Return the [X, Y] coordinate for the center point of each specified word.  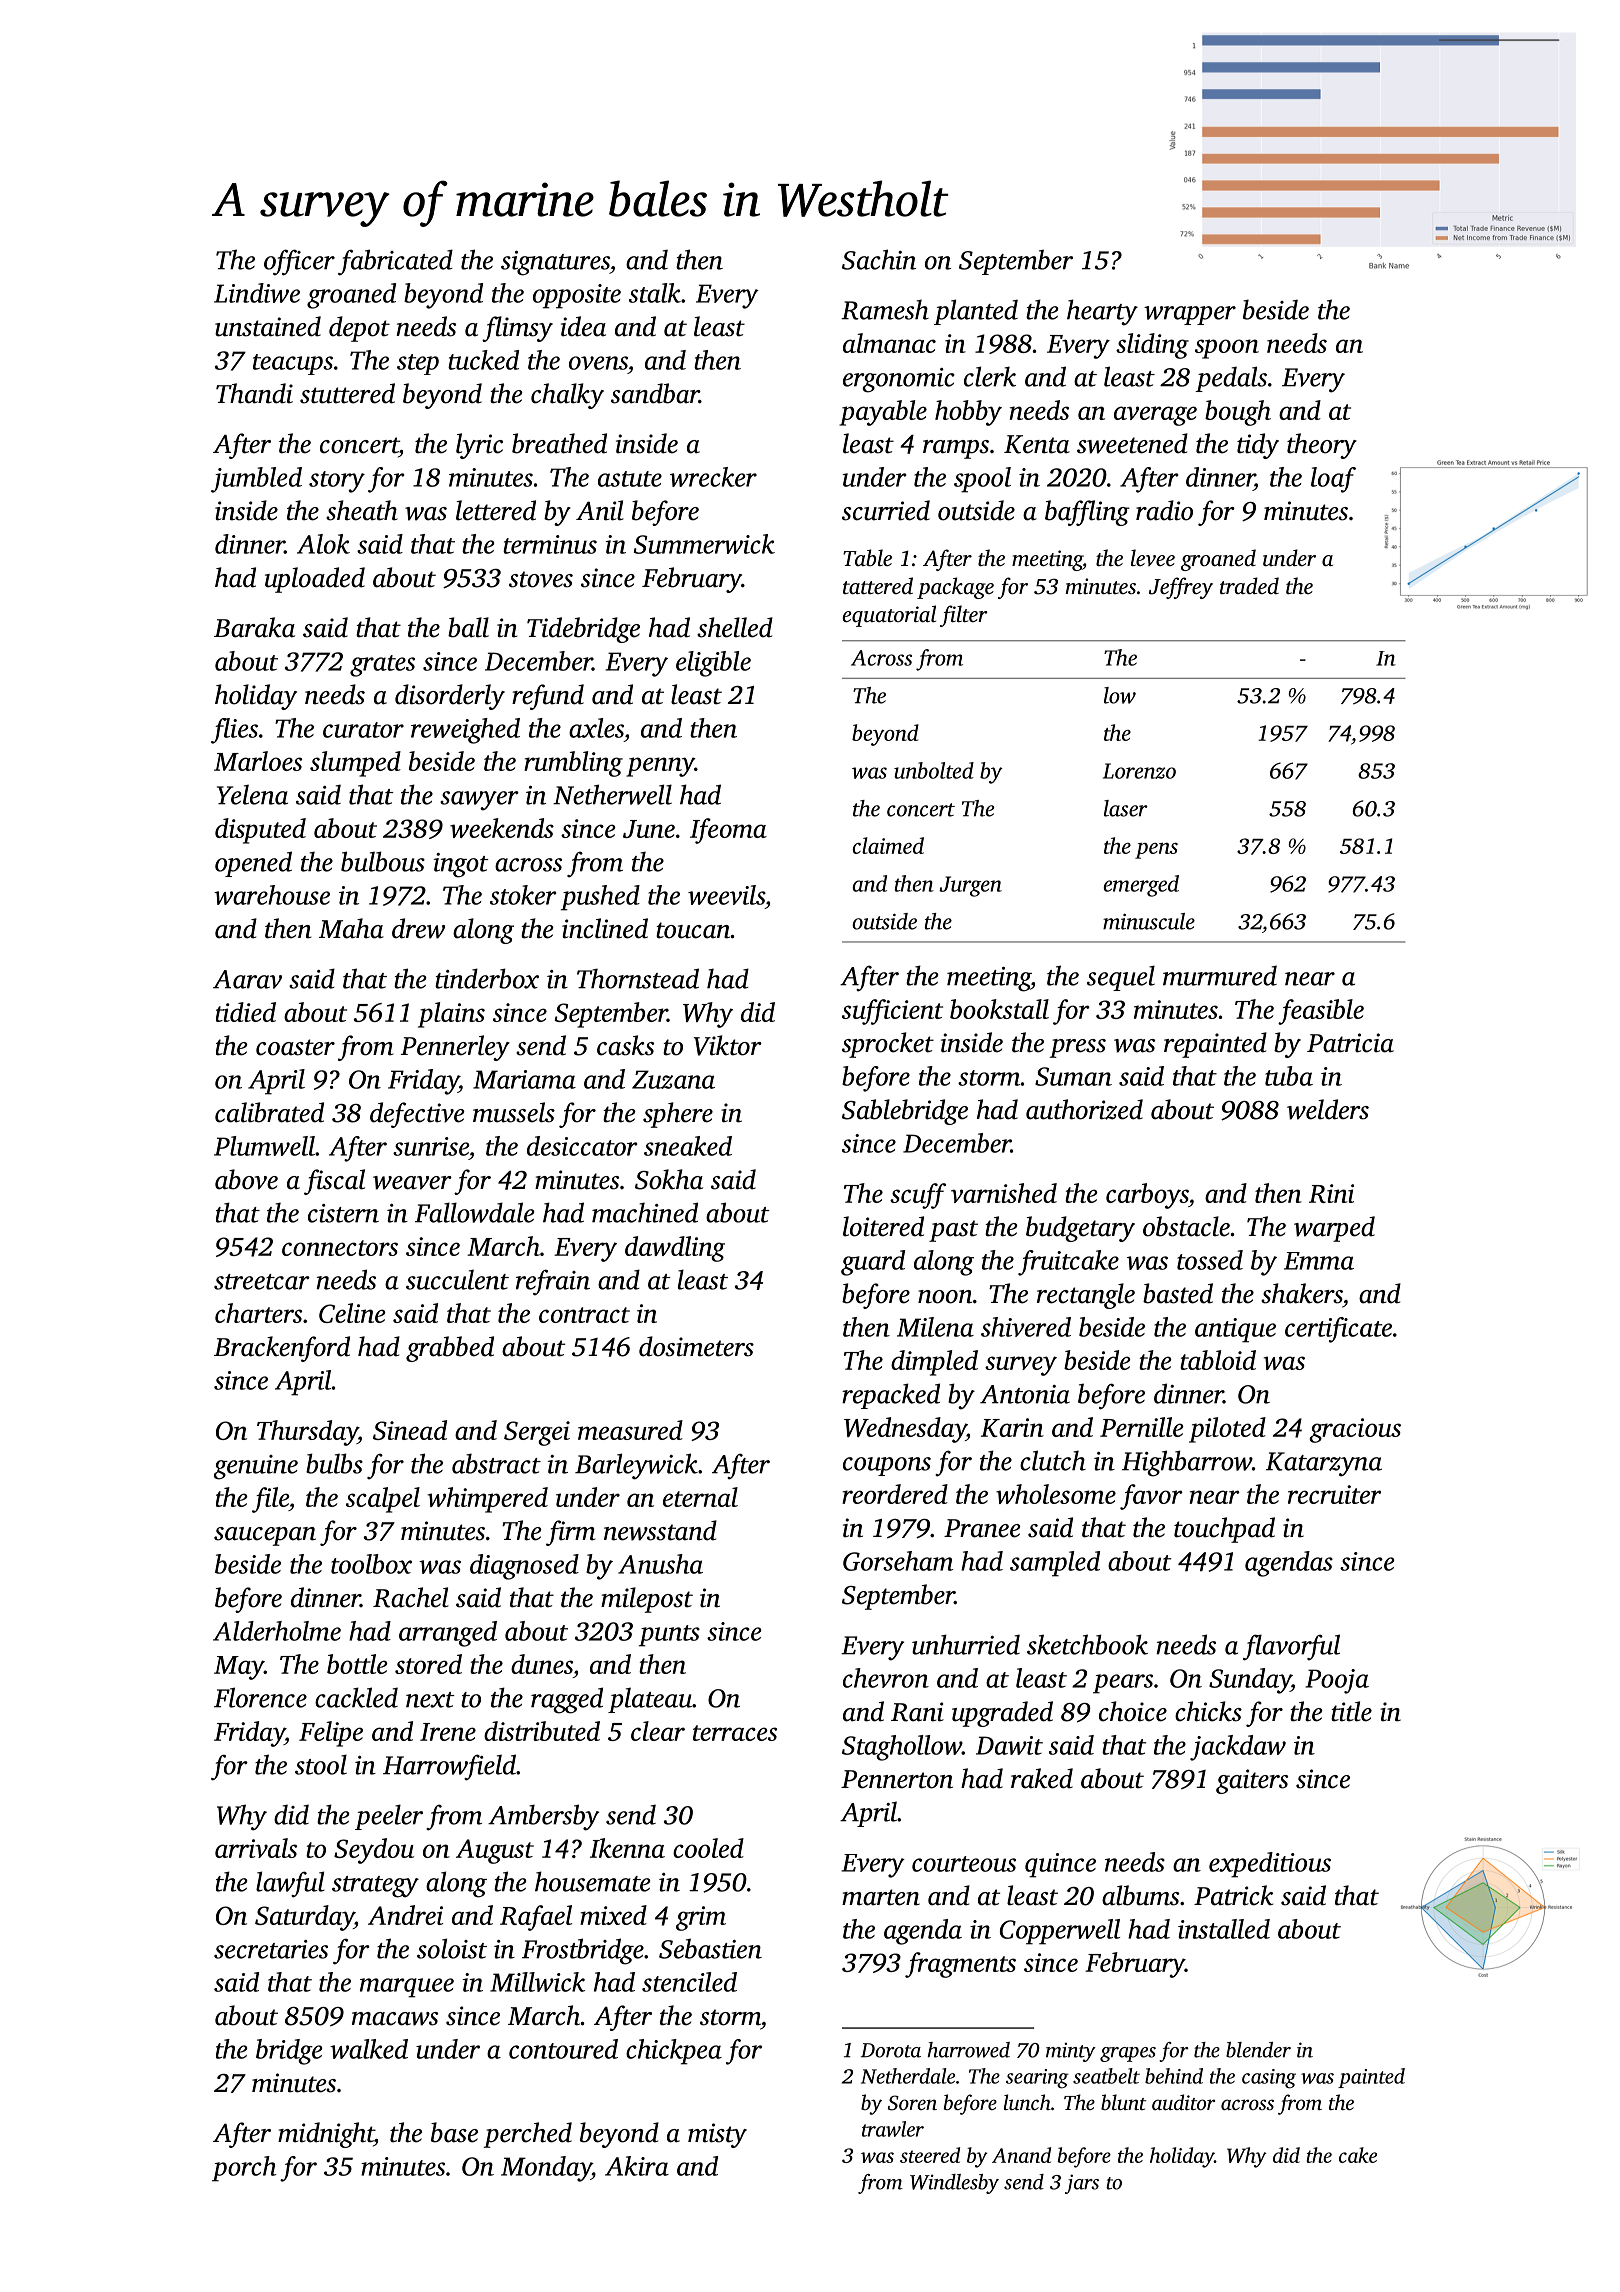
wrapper [1190, 315]
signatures [555, 263]
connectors [340, 1248]
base [454, 2132]
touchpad [1224, 1530]
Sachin [879, 259]
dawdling [675, 1249]
